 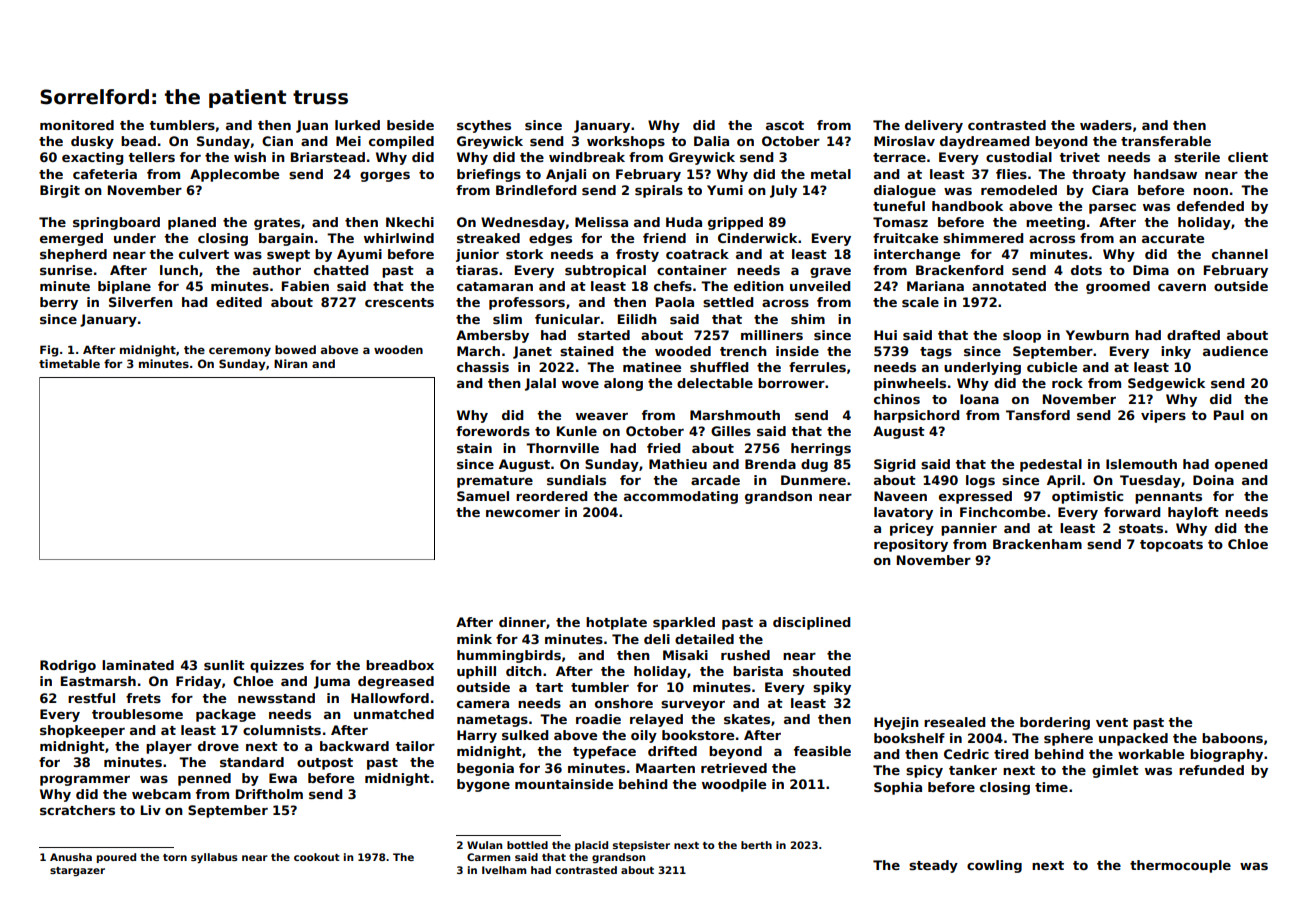 What do you see at coordinates (288, 256) in the page?
I see `swept` at bounding box center [288, 256].
